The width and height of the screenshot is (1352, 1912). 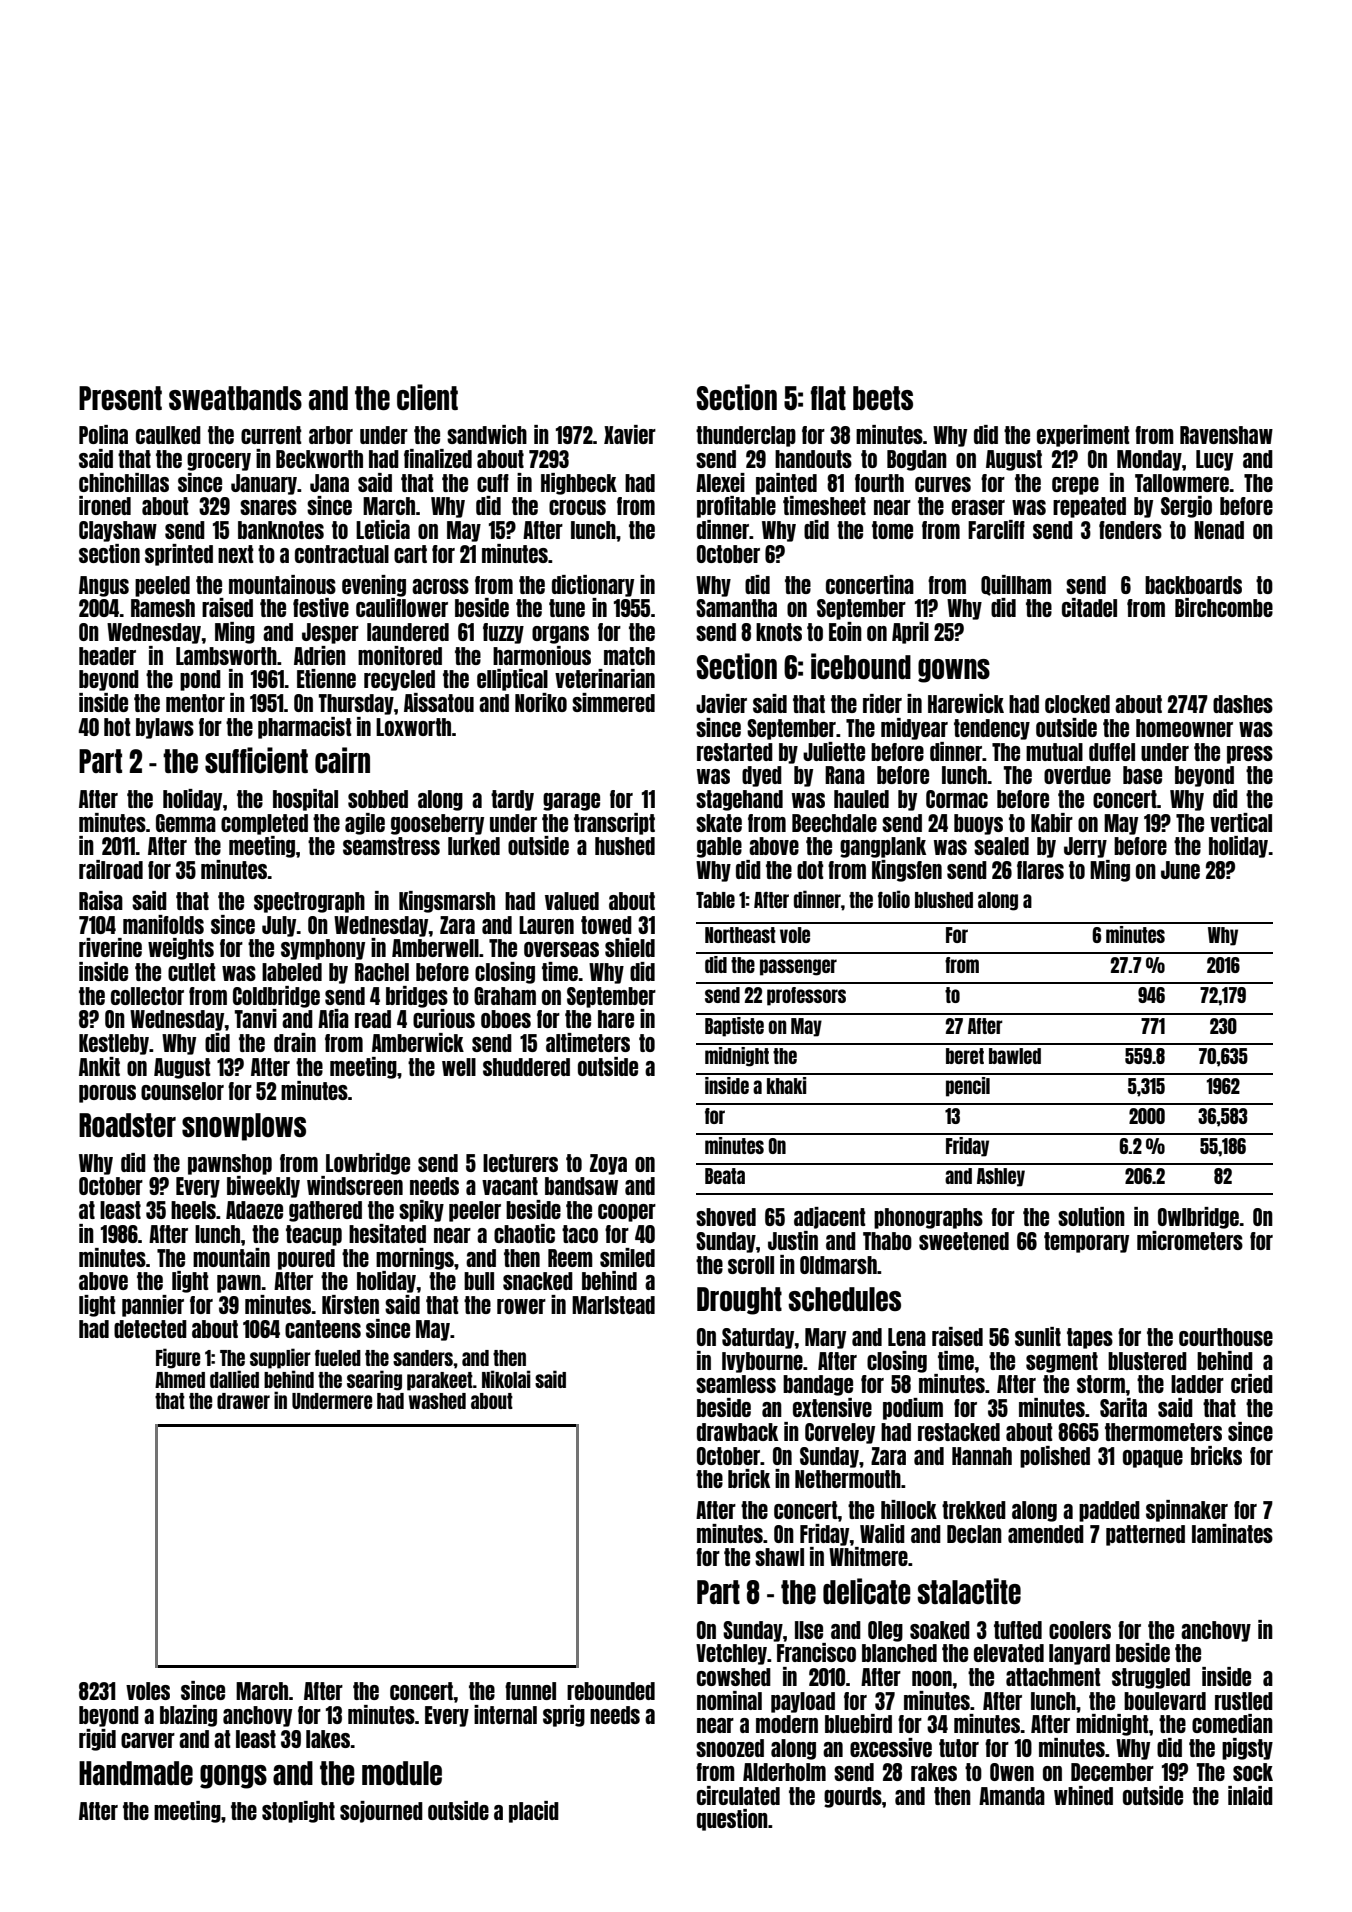 What do you see at coordinates (1001, 846) in the screenshot?
I see `sealed` at bounding box center [1001, 846].
